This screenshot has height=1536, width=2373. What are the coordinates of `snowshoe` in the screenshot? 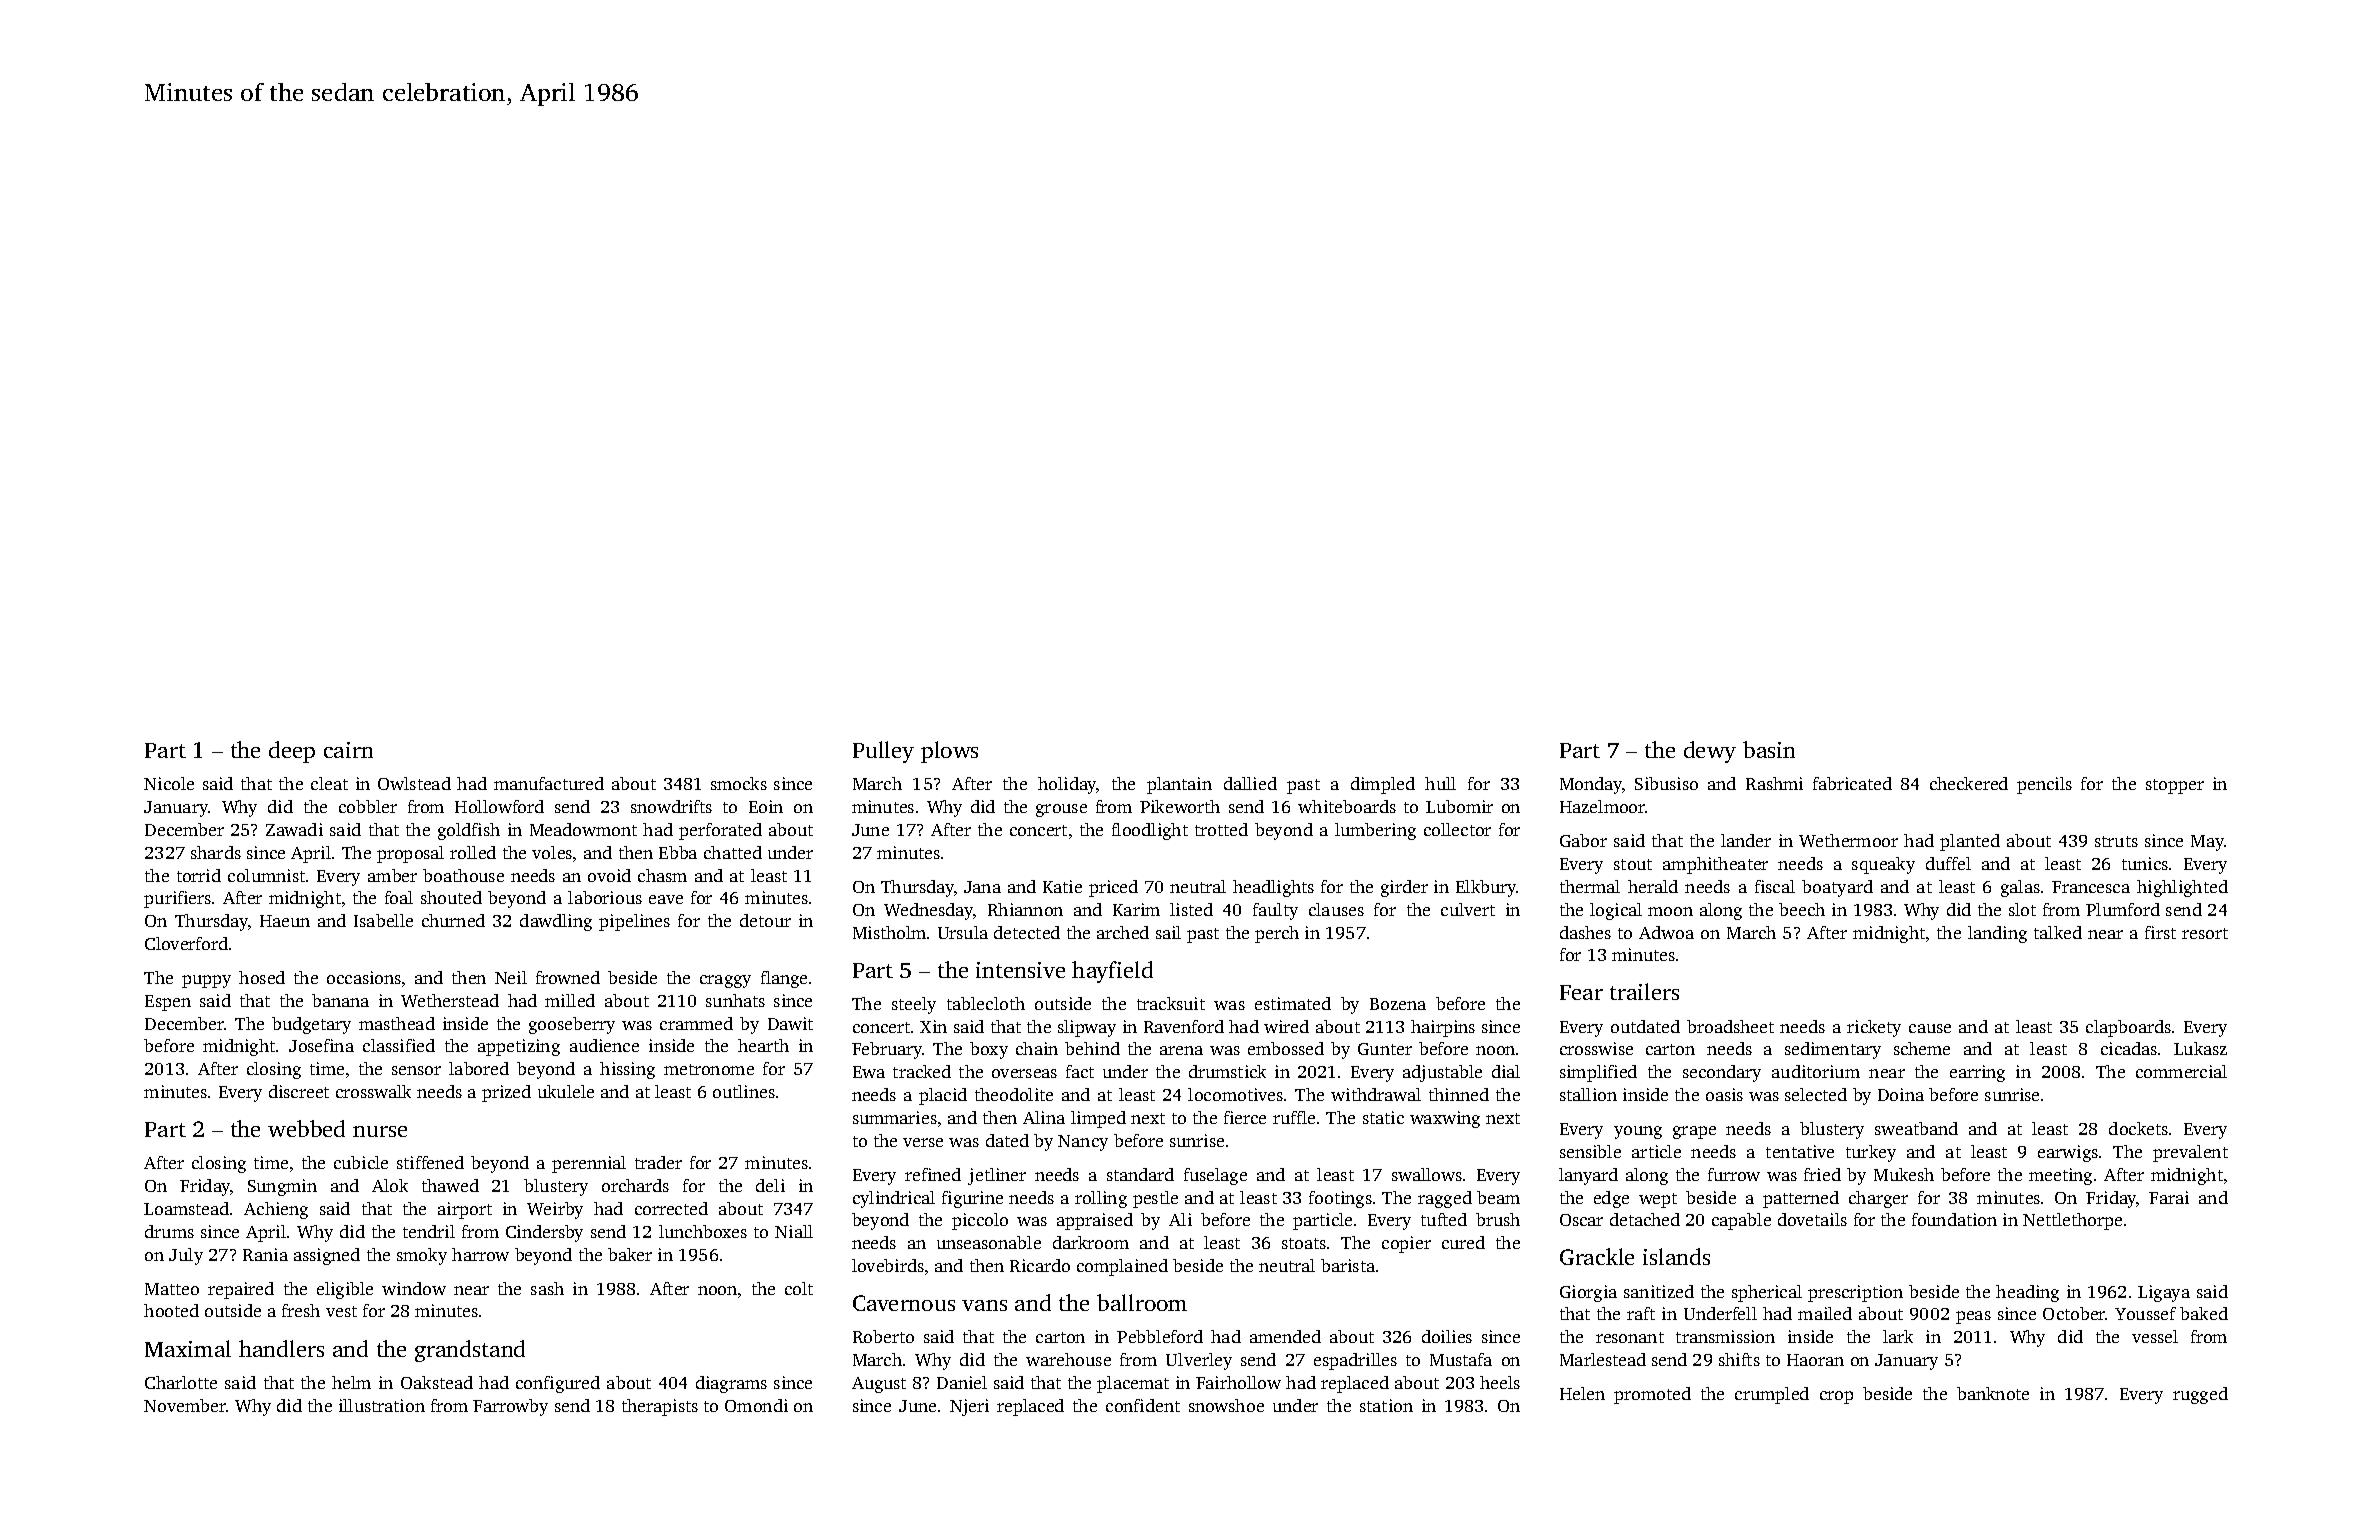 It's located at (1226, 1405).
